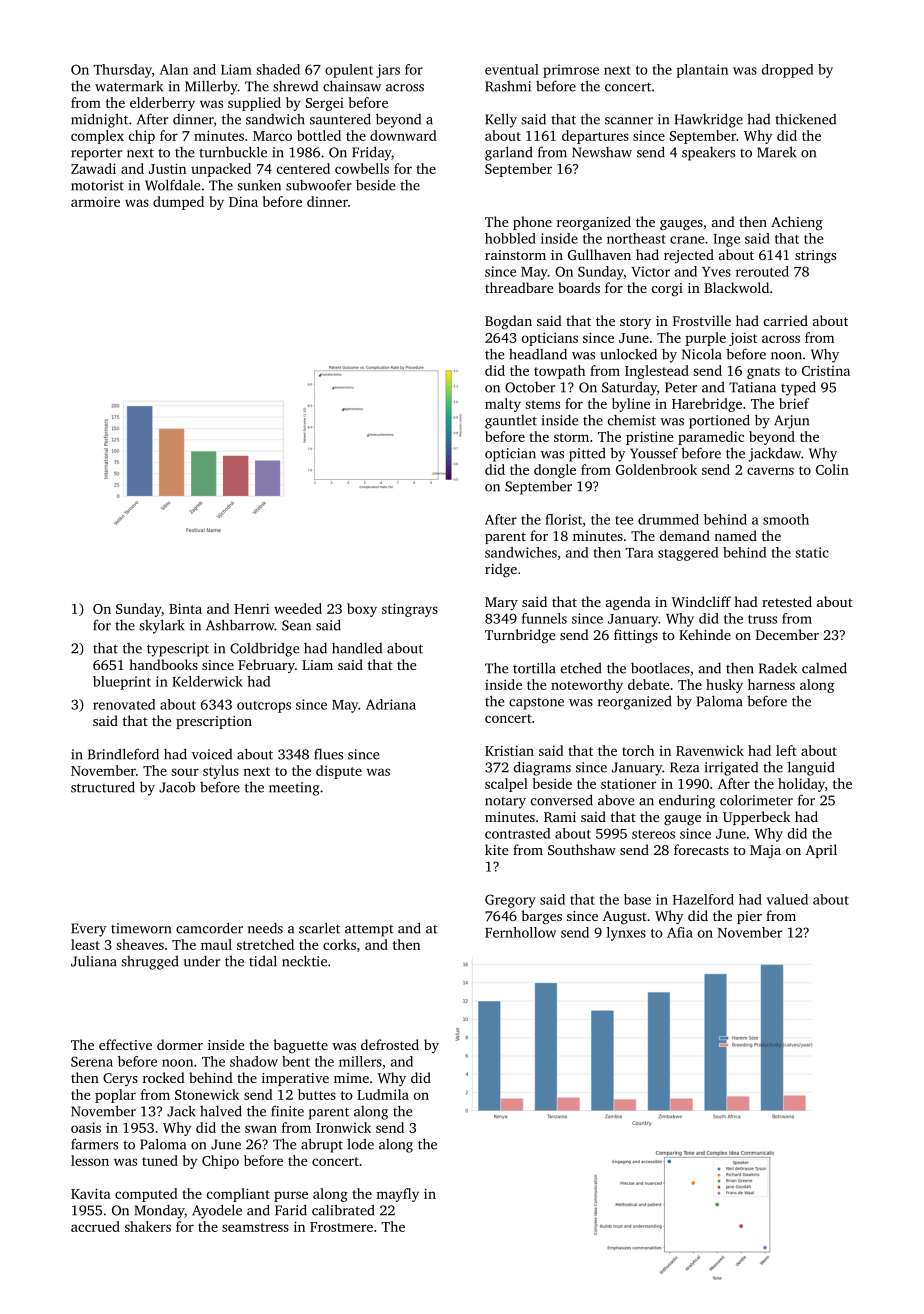  What do you see at coordinates (629, 121) in the document?
I see `scanner` at bounding box center [629, 121].
